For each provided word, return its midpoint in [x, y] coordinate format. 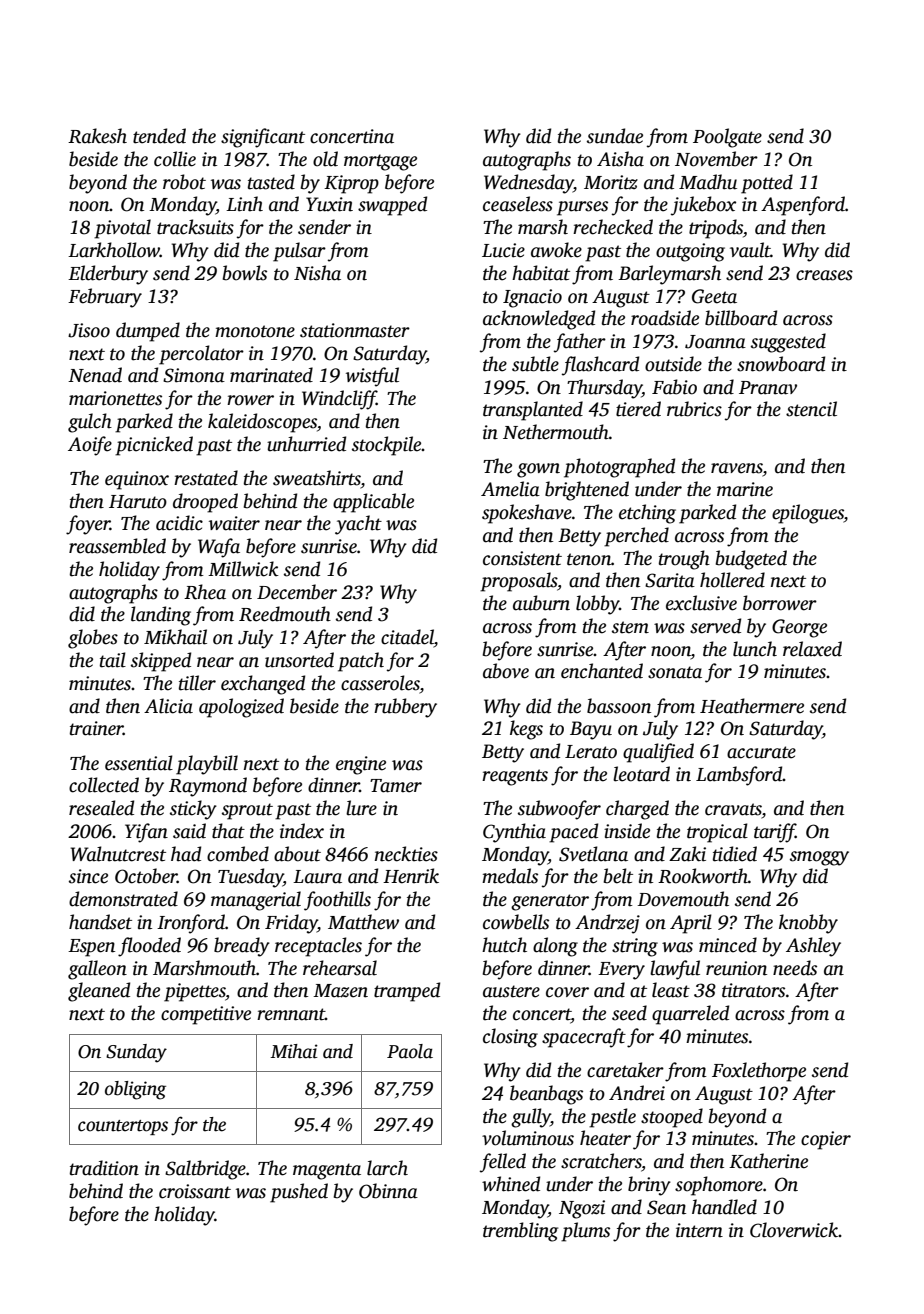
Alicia [168, 706]
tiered [638, 409]
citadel [407, 637]
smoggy [819, 858]
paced [573, 833]
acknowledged [539, 320]
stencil [811, 409]
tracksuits [195, 227]
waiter [234, 523]
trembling [520, 1232]
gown [538, 470]
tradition [104, 1168]
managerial [256, 901]
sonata [675, 672]
